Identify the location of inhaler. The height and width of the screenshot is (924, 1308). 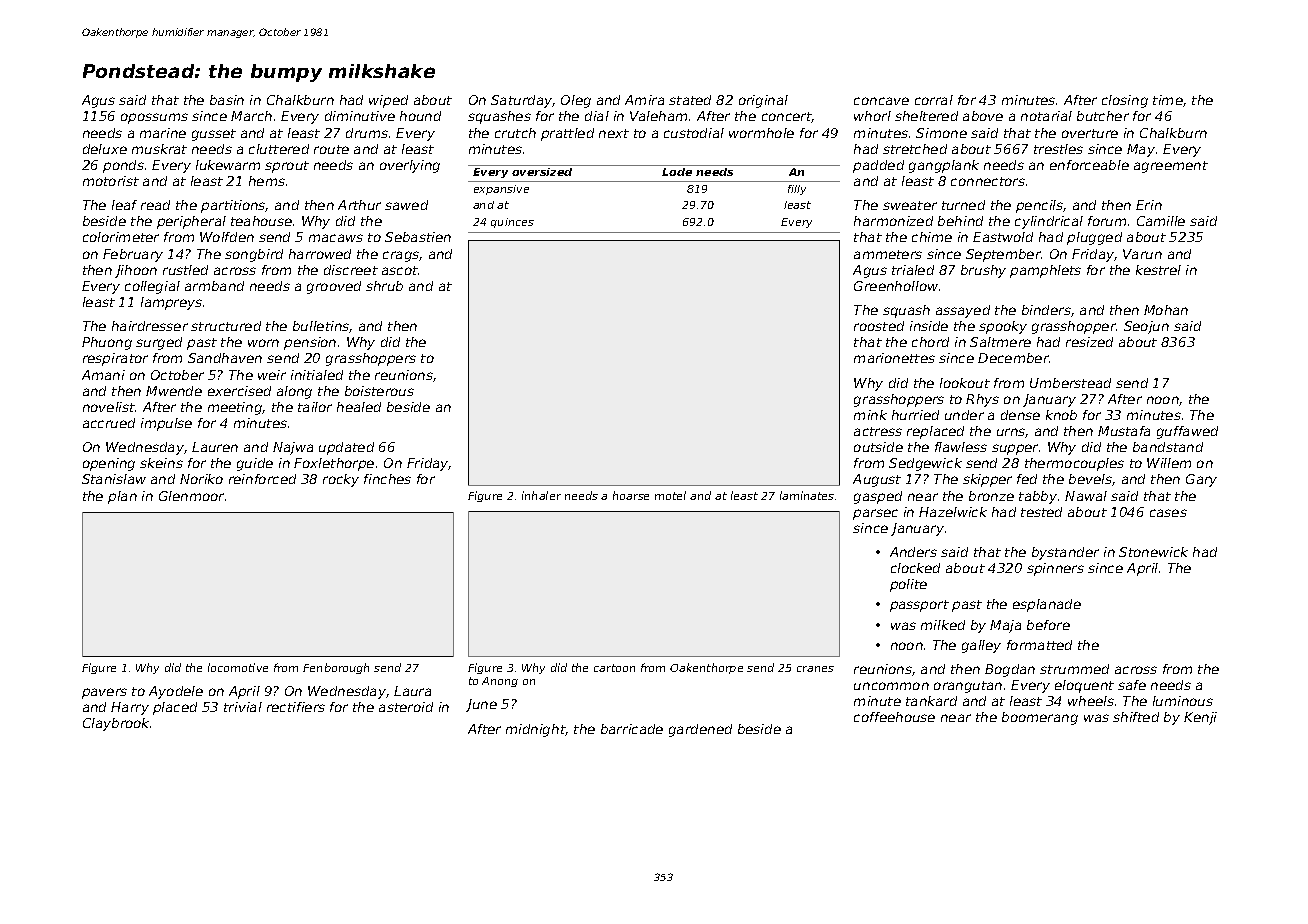
(541, 495).
